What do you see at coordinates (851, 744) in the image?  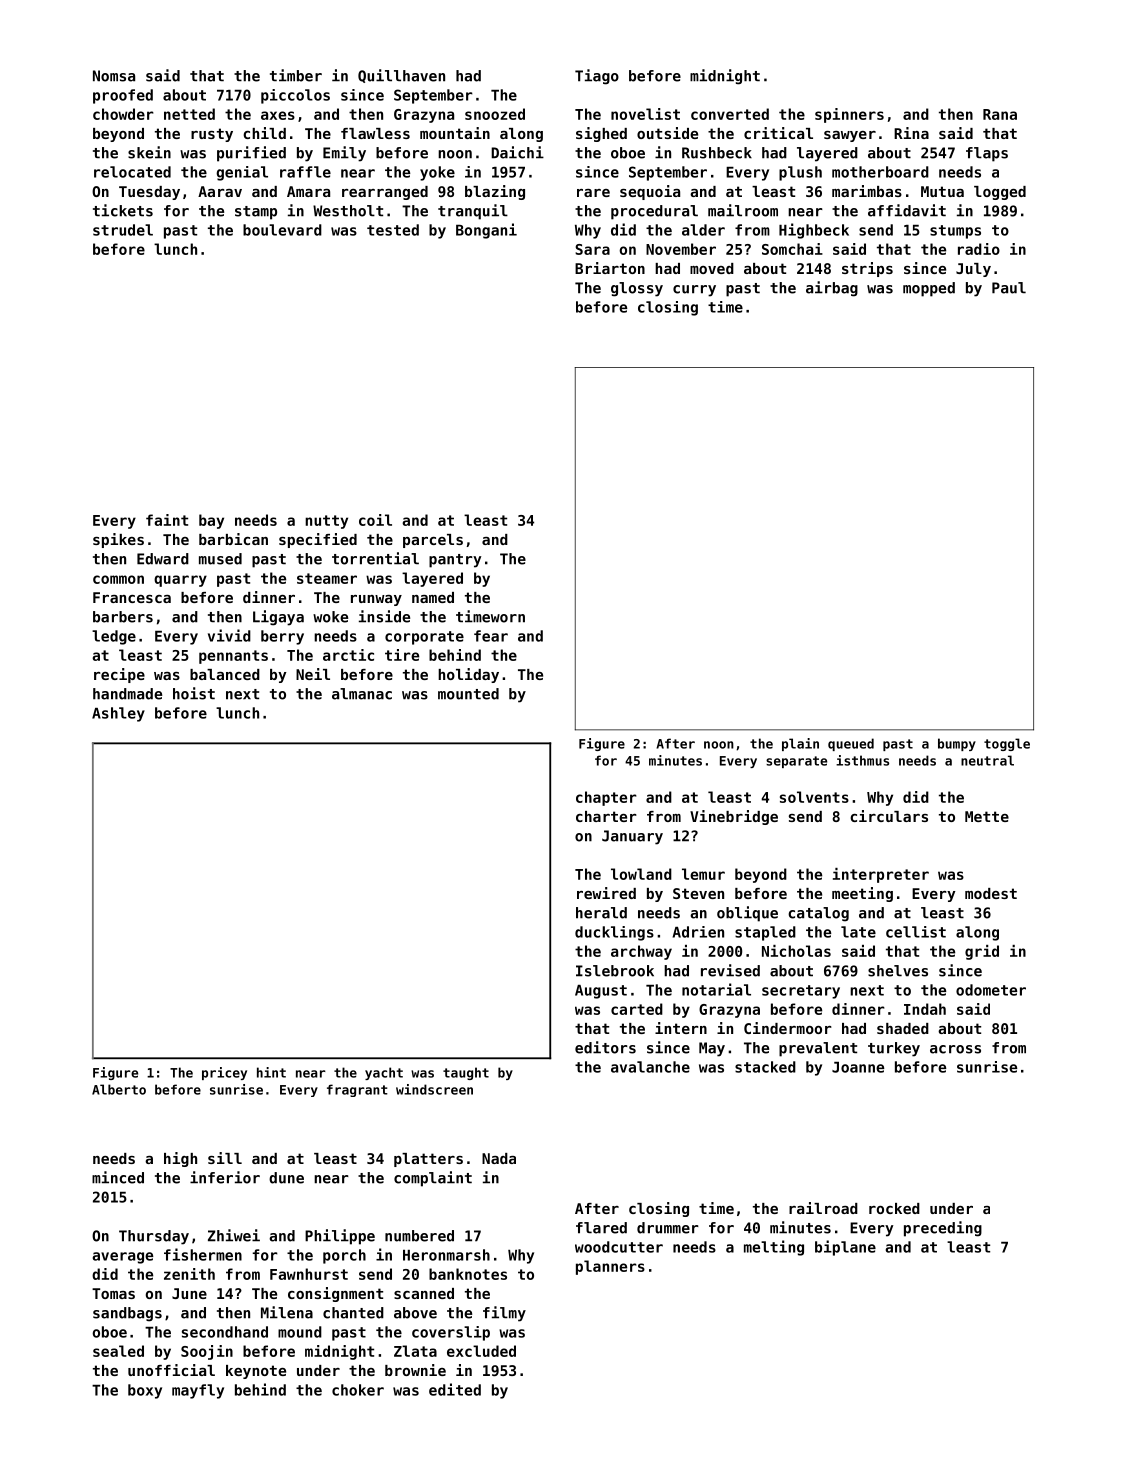 I see `queued` at bounding box center [851, 744].
